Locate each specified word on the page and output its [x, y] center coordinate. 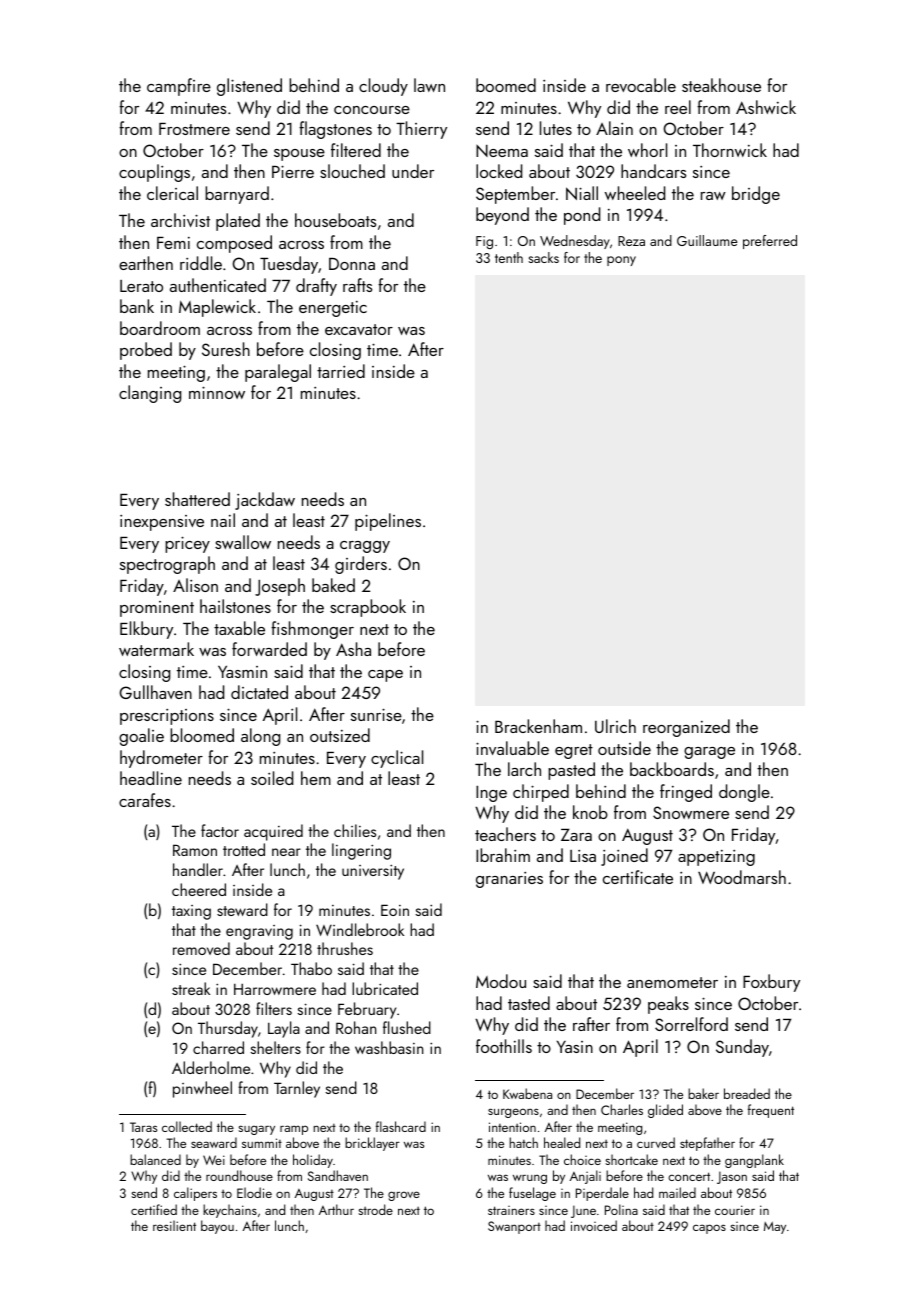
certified [154, 1209]
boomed [506, 85]
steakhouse [721, 85]
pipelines [388, 522]
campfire [179, 87]
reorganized [686, 728]
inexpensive [162, 523]
